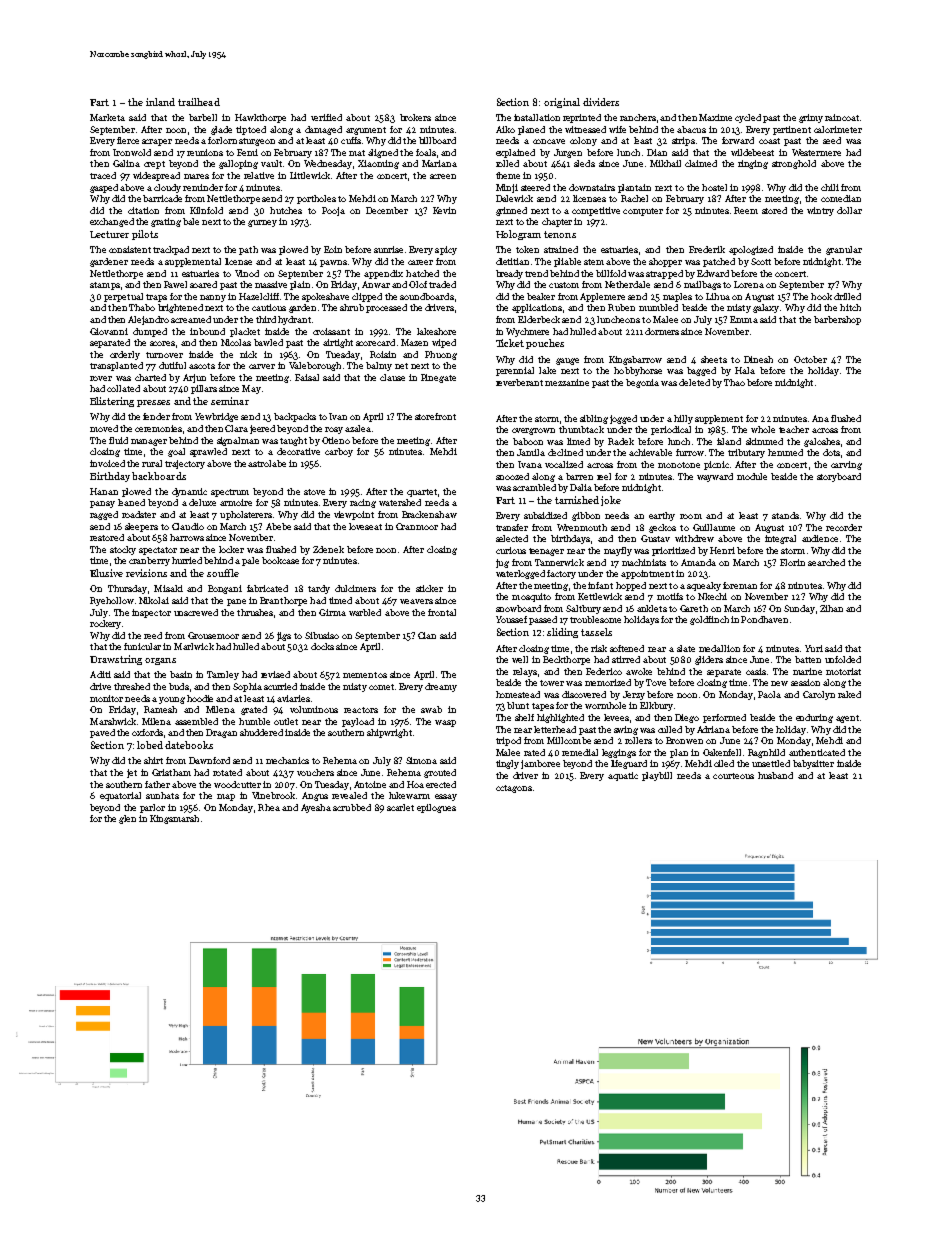 This screenshot has height=1233, width=952. I want to click on dietitian, so click(512, 261).
